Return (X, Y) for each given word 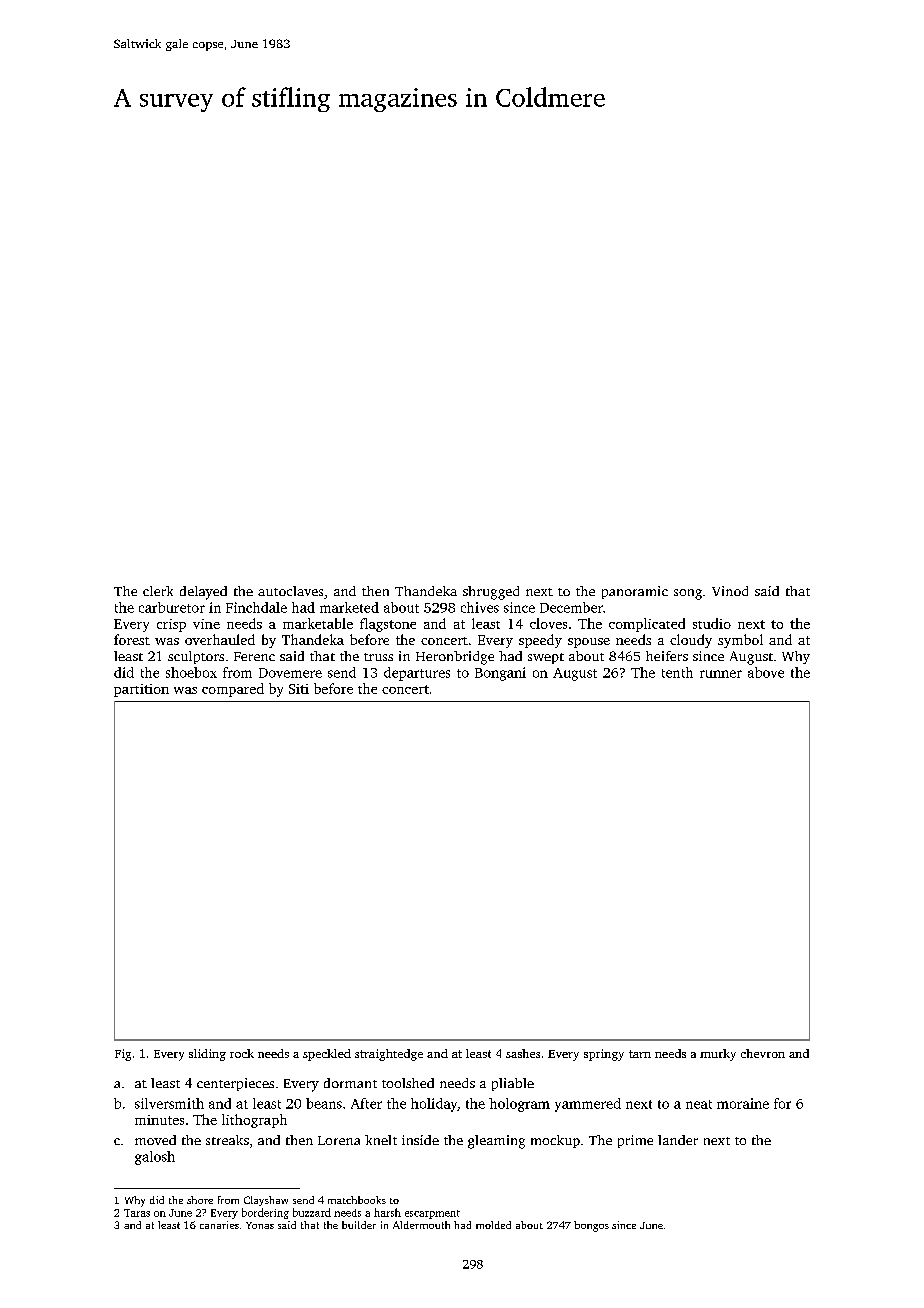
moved (155, 1140)
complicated (647, 625)
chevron (763, 1053)
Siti (299, 689)
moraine (743, 1103)
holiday (434, 1105)
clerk (158, 591)
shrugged (491, 593)
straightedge (389, 1055)
